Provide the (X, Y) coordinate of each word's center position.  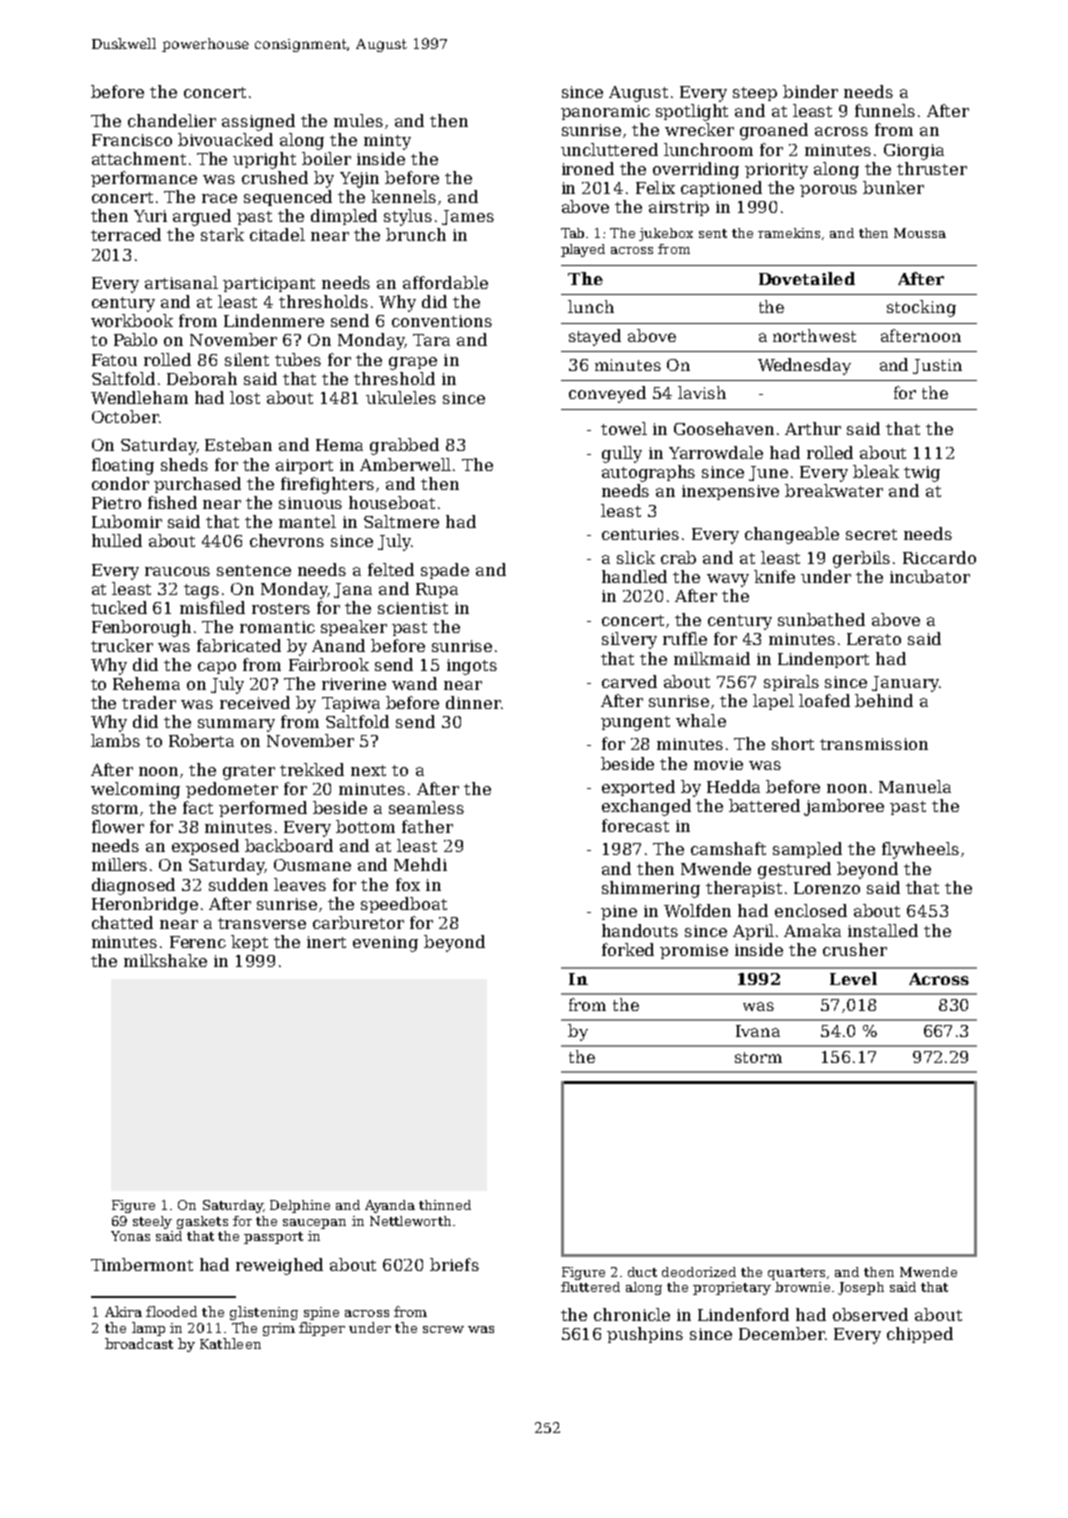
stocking (921, 308)
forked (628, 949)
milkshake (165, 960)
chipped (920, 1335)
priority (776, 171)
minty (387, 142)
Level (853, 978)
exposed (205, 847)
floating (123, 466)
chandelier (172, 120)
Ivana (758, 1031)
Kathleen (230, 1343)
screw (443, 1329)
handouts (640, 930)
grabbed (404, 446)
